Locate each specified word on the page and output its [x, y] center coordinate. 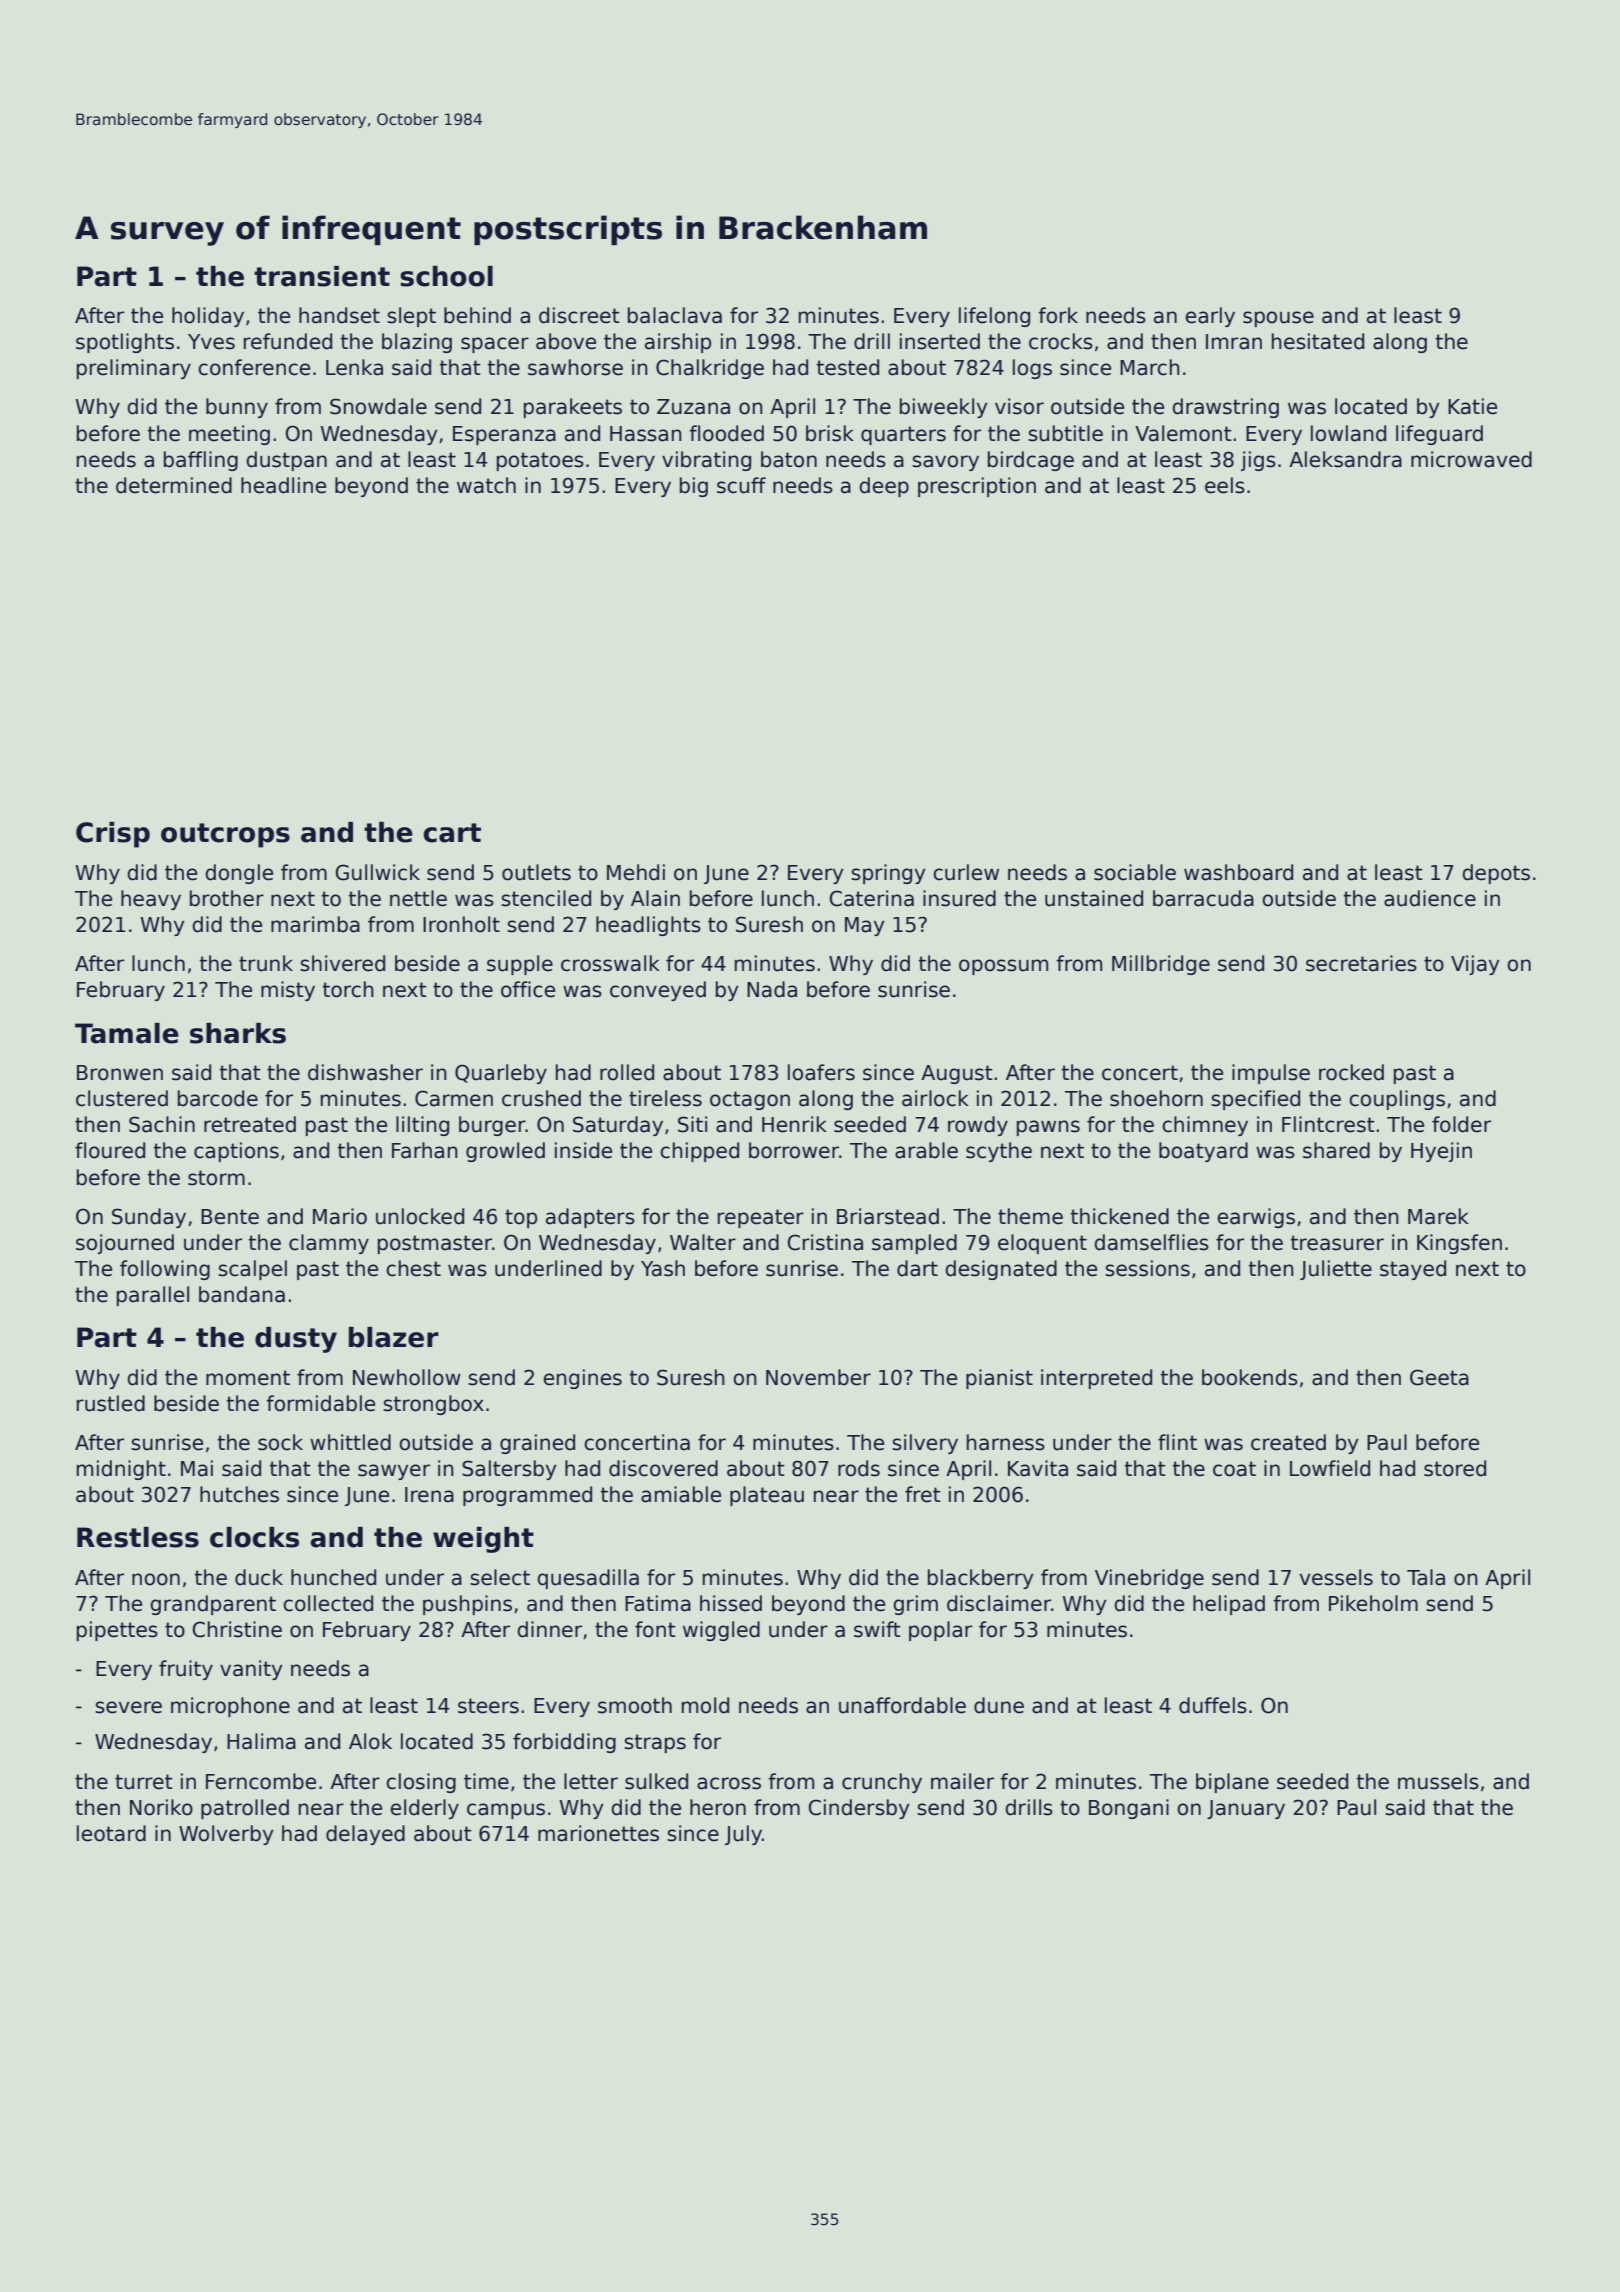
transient [322, 276]
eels [1225, 485]
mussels [1438, 1781]
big [694, 487]
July [743, 1835]
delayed [365, 1835]
